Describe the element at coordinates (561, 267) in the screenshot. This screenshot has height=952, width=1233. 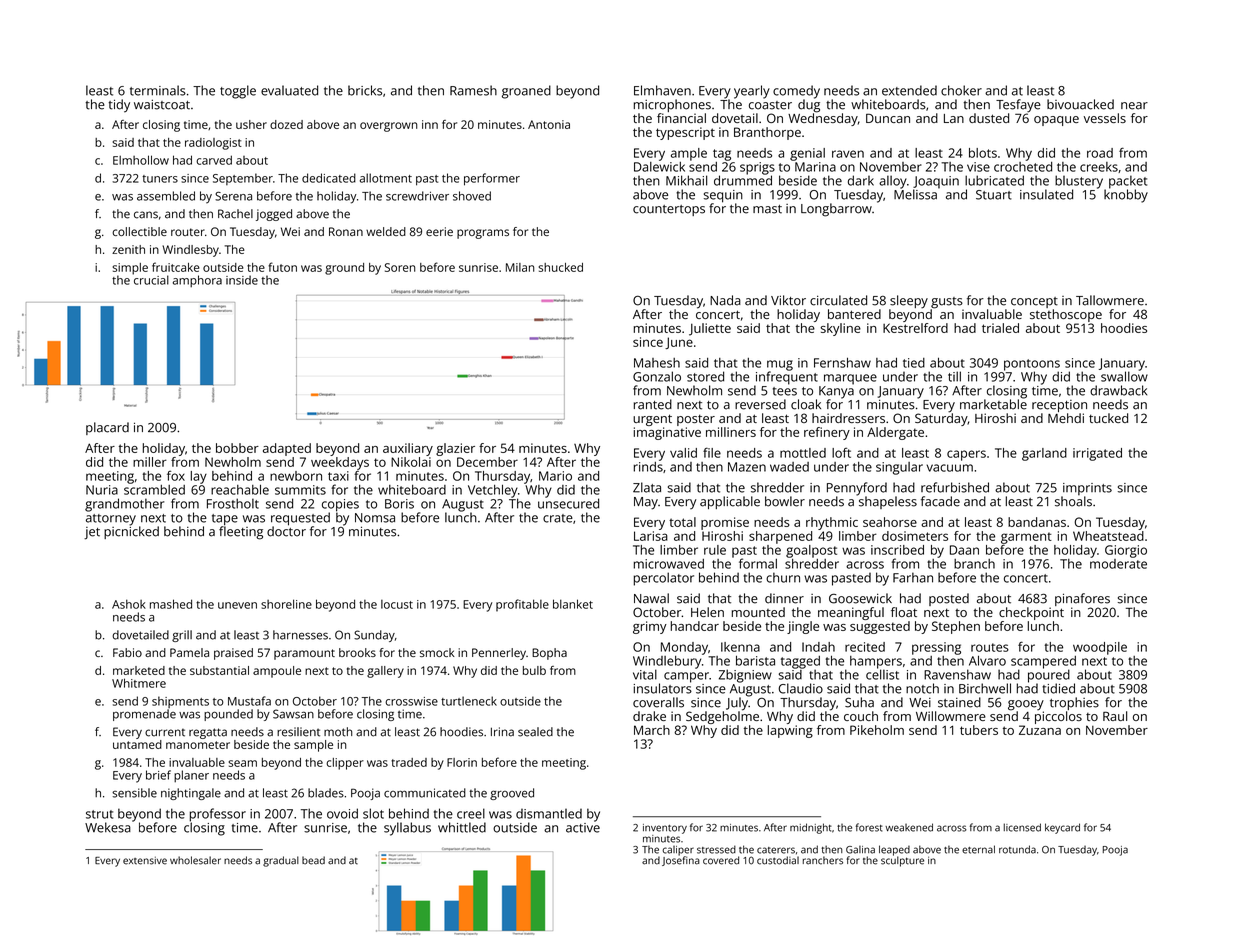
I see `shucked` at that location.
